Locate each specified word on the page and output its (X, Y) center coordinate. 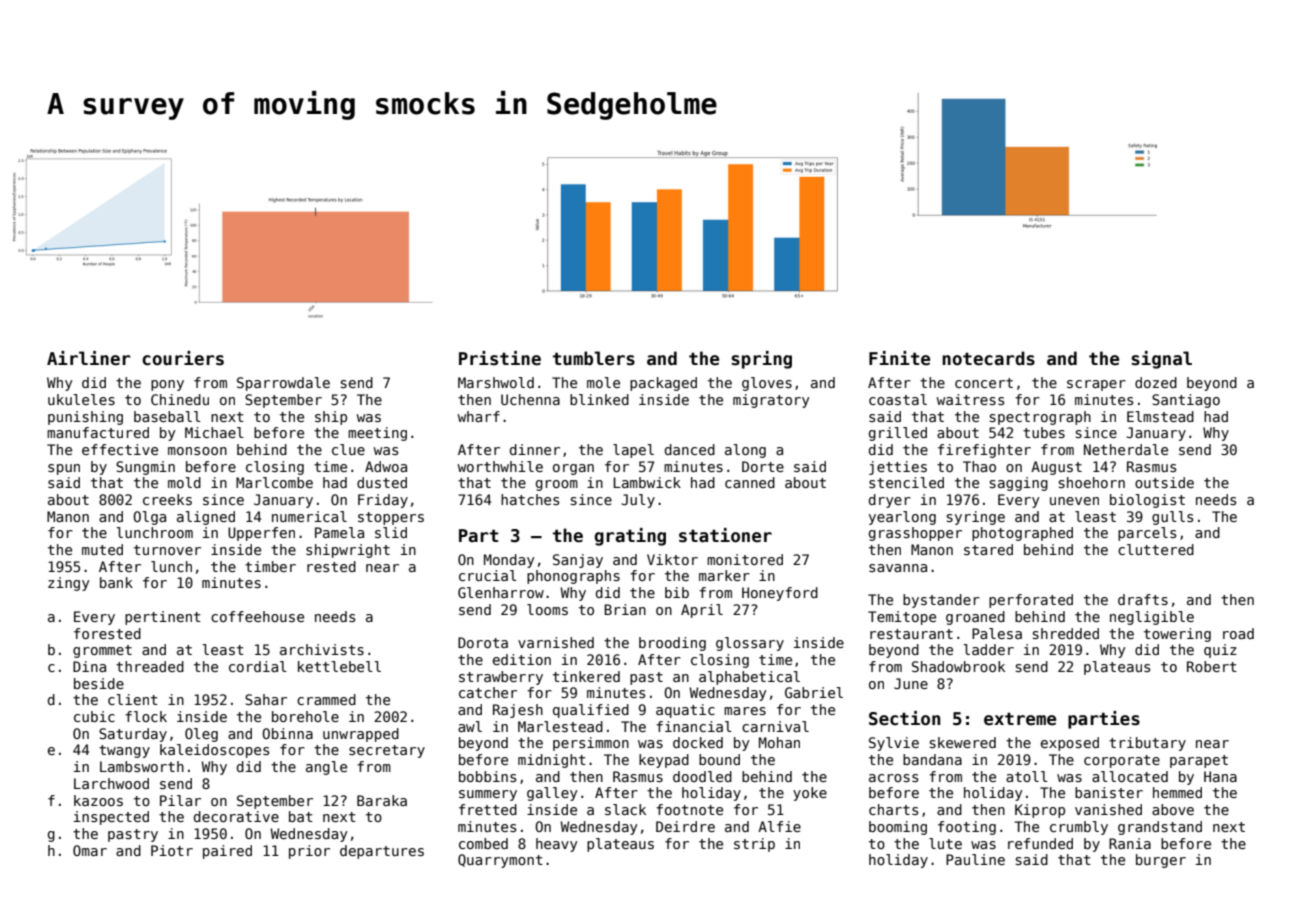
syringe (976, 518)
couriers (183, 358)
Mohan (779, 742)
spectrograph (1040, 418)
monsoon (197, 451)
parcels (1147, 534)
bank (116, 582)
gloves (767, 384)
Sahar (266, 699)
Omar (90, 850)
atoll (1027, 776)
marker (724, 575)
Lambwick (647, 482)
